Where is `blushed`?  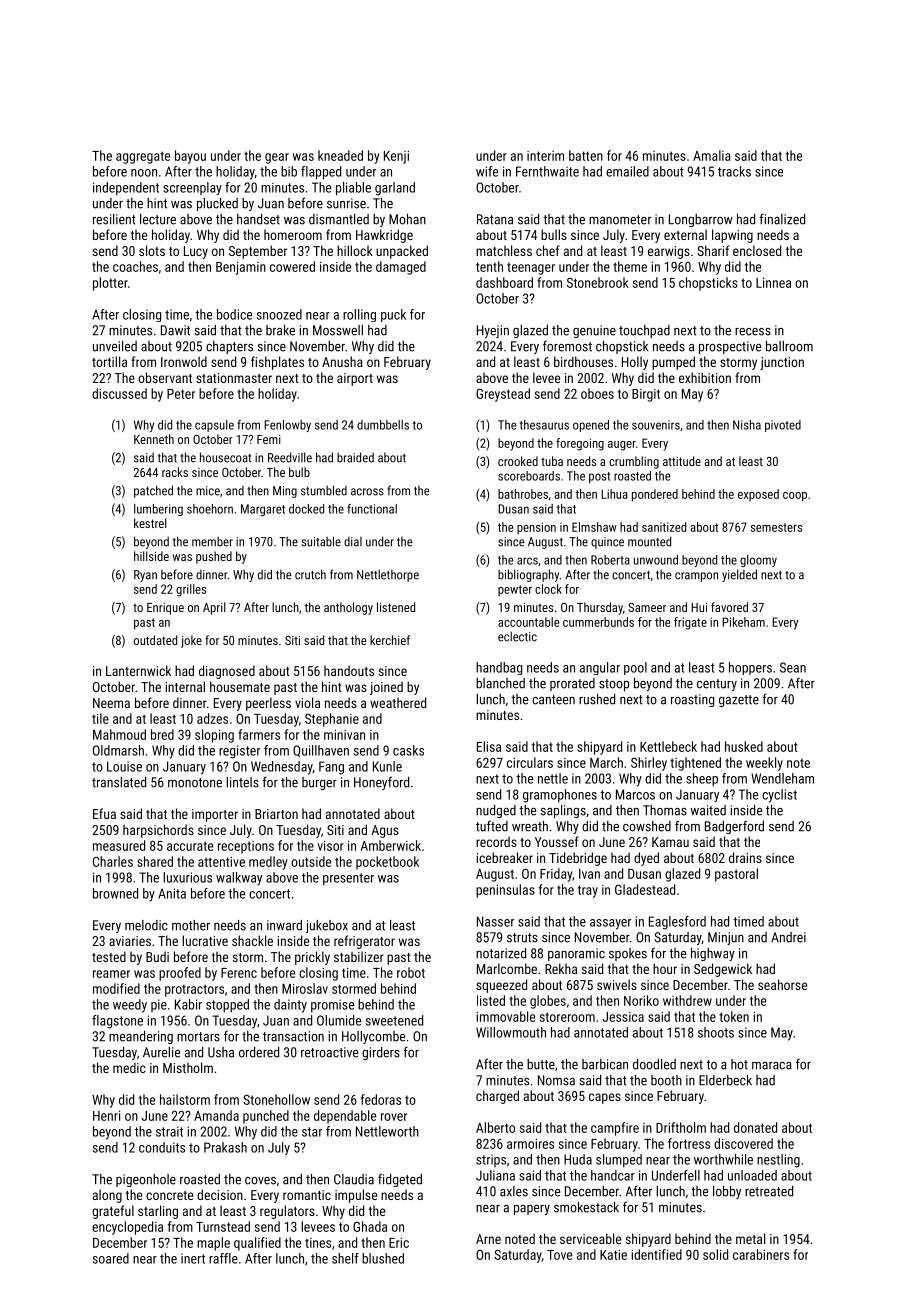 blushed is located at coordinates (383, 1258).
